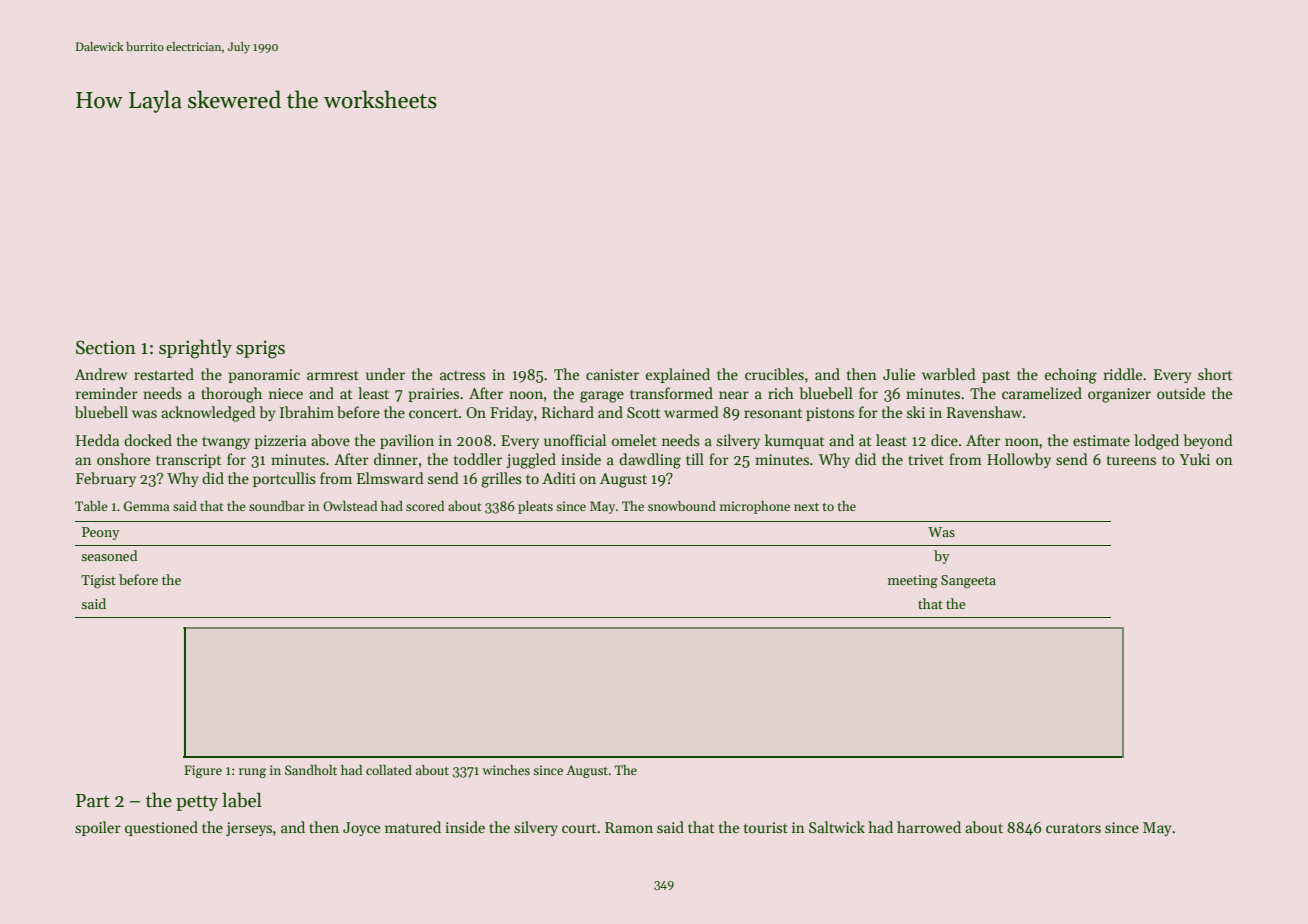 The width and height of the image is (1308, 924). Describe the element at coordinates (795, 441) in the image. I see `kumquat` at that location.
